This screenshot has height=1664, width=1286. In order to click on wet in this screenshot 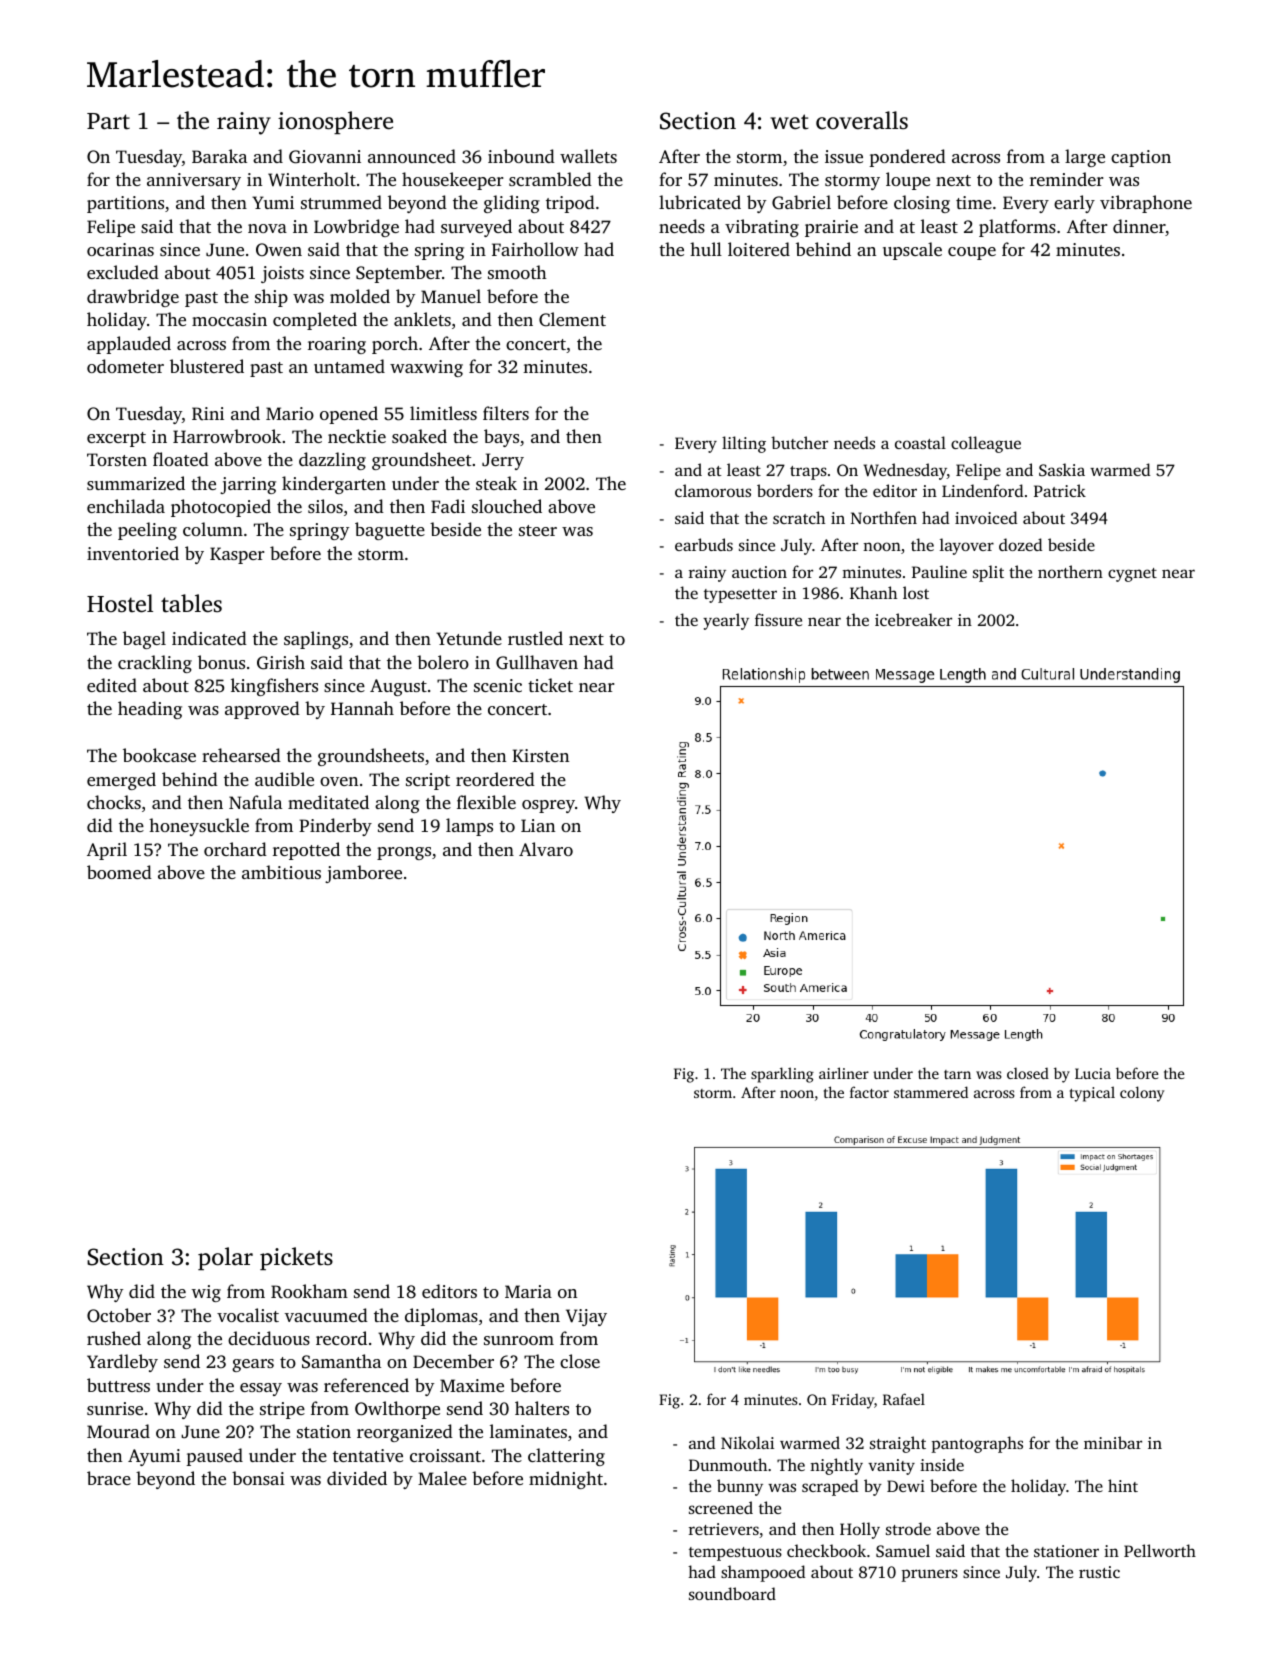, I will do `click(789, 122)`.
